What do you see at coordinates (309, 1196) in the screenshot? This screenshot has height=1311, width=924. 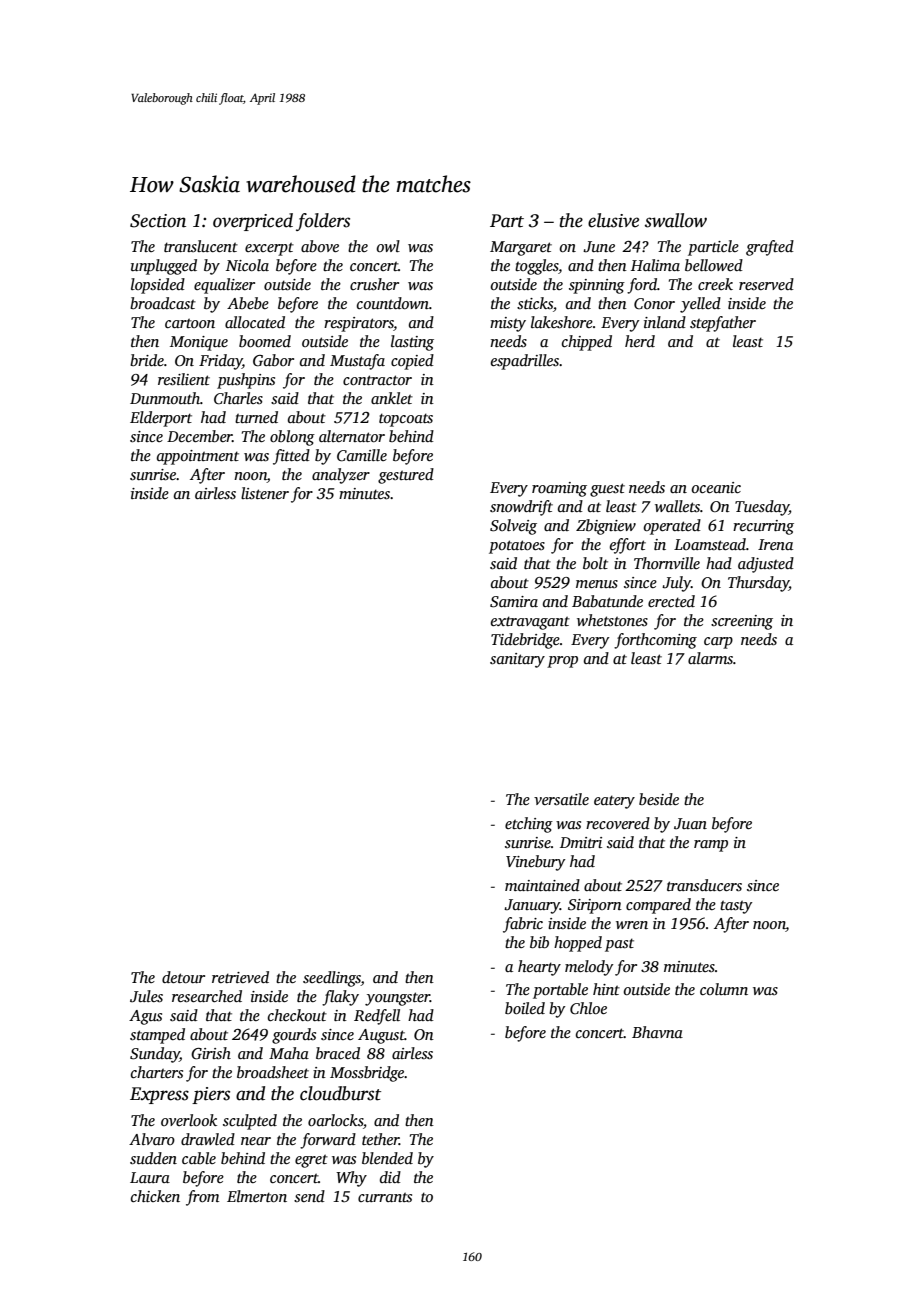 I see `send` at bounding box center [309, 1196].
